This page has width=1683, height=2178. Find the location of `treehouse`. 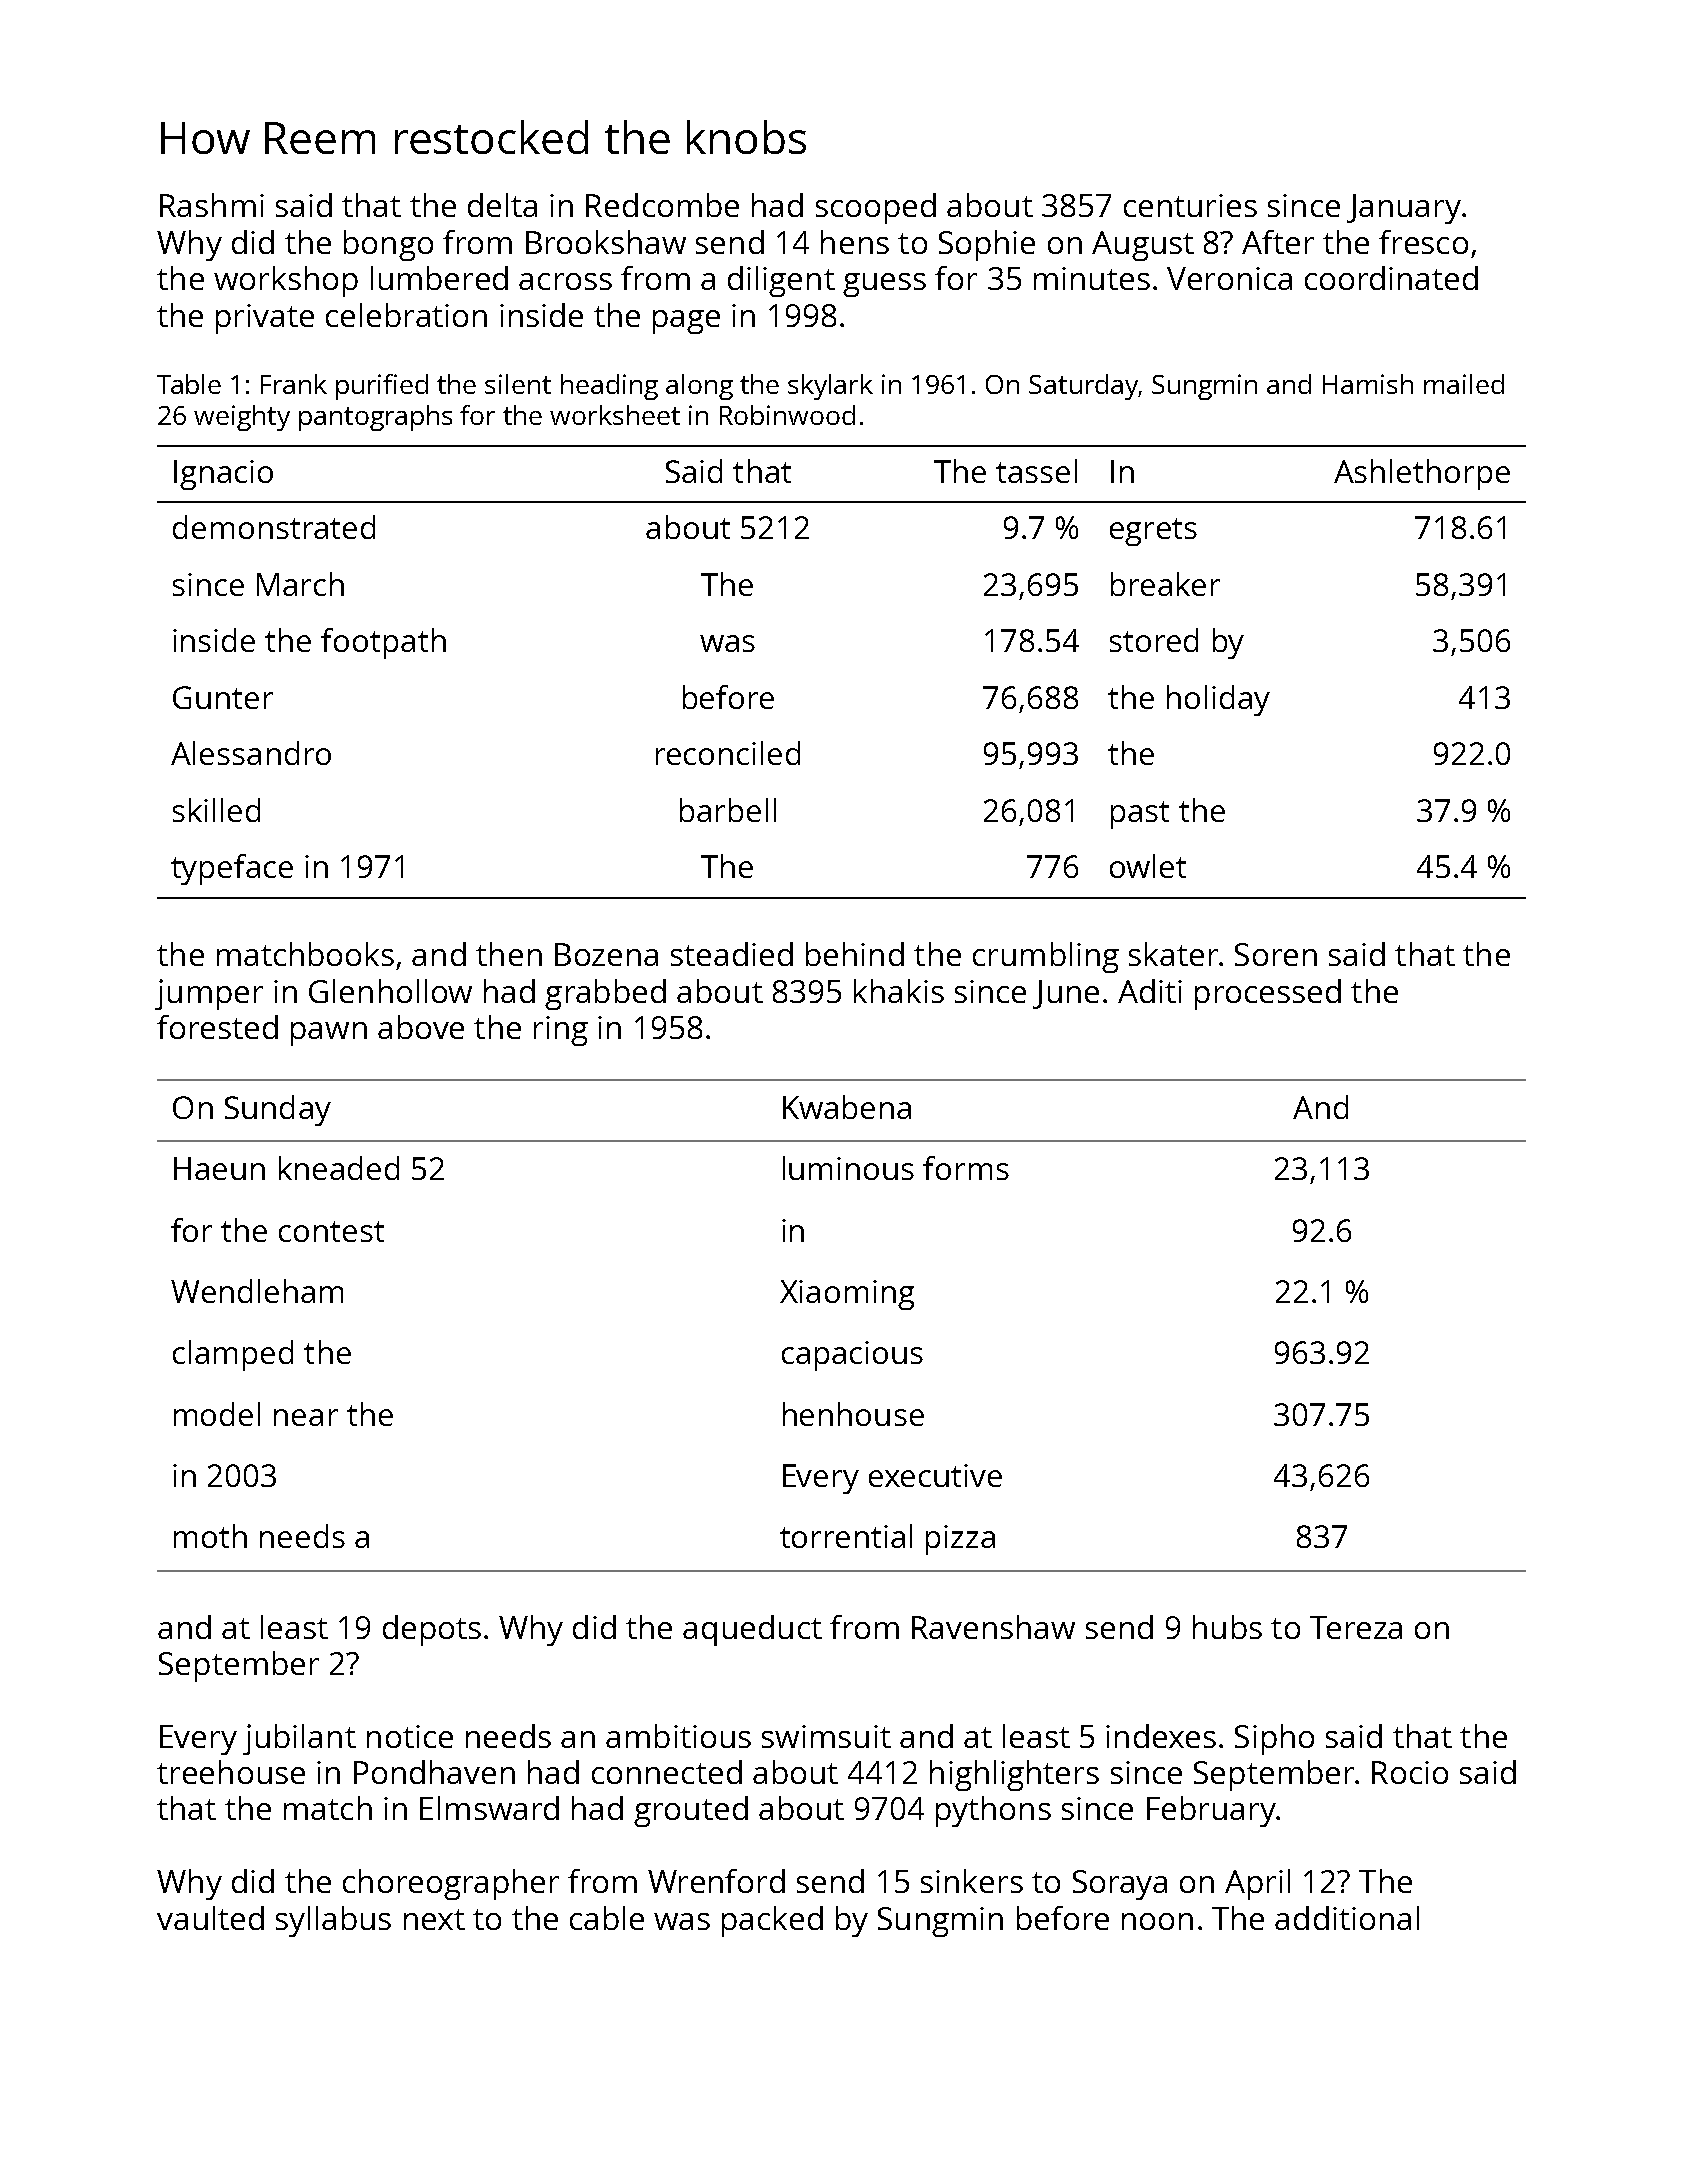

treehouse is located at coordinates (231, 1772).
